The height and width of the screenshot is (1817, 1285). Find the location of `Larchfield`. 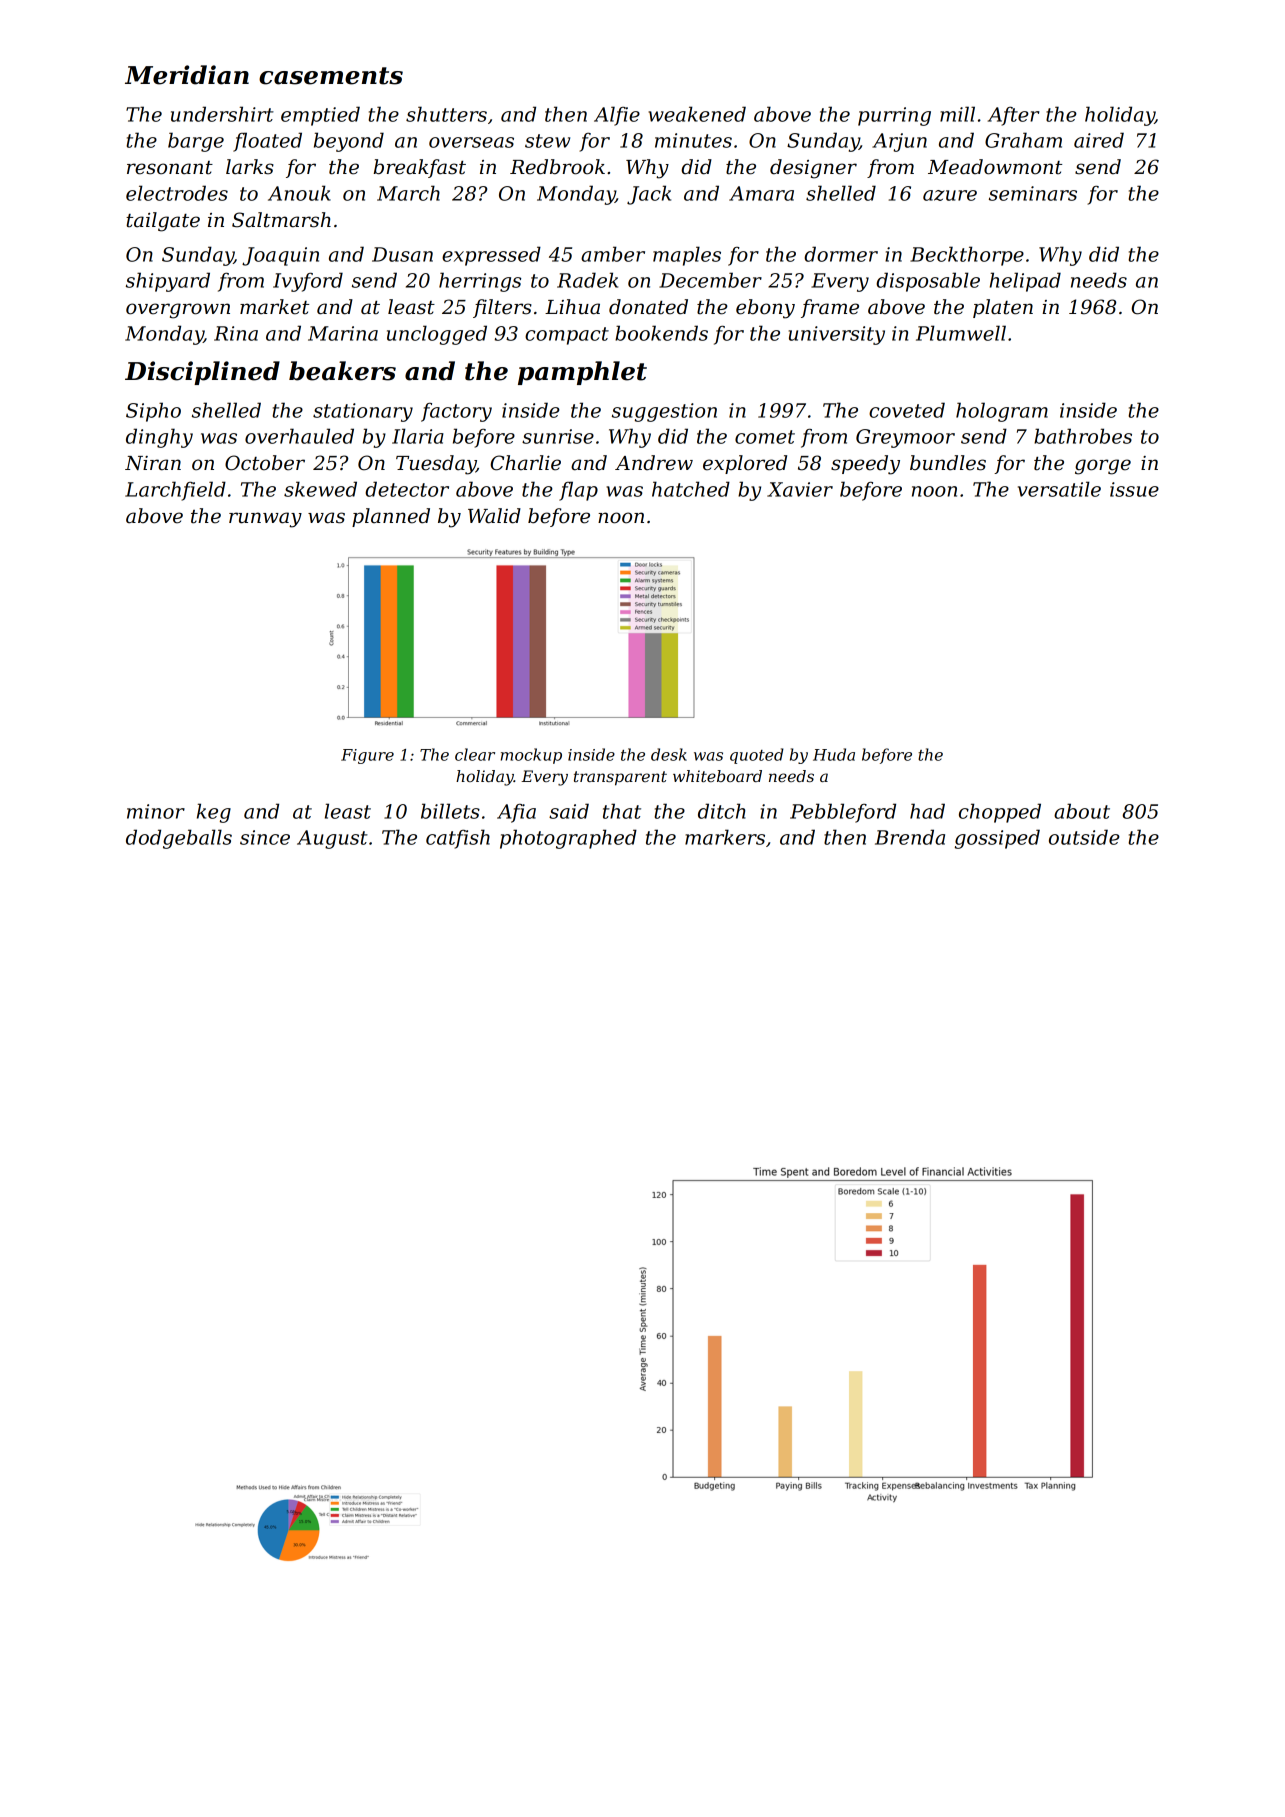

Larchfield is located at coordinates (175, 491).
